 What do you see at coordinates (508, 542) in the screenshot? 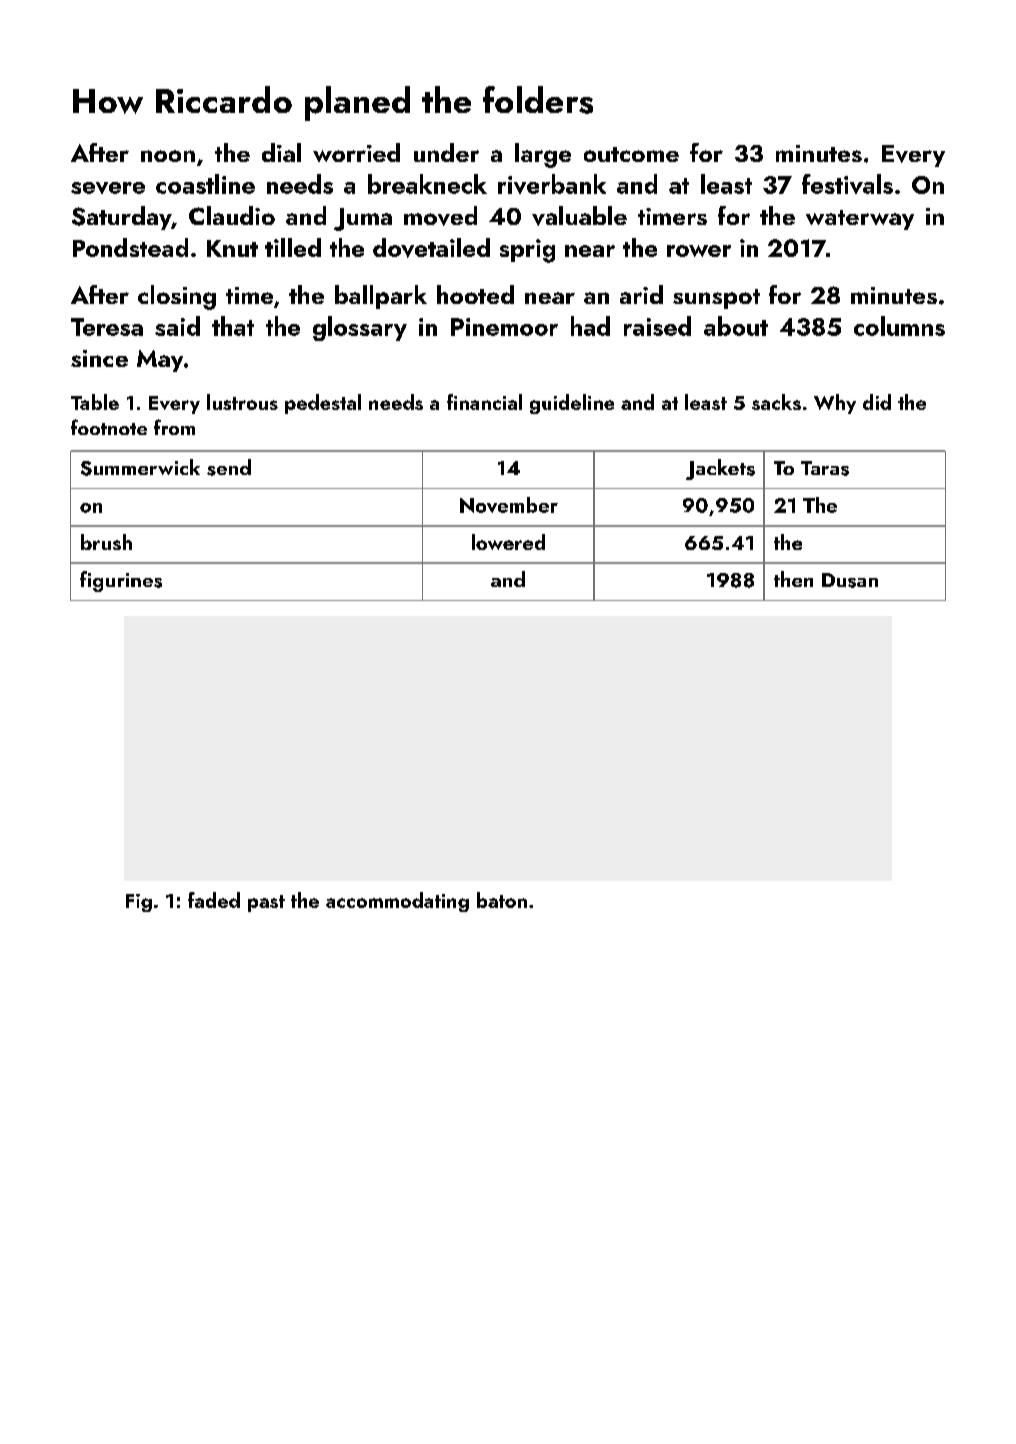
I see `lowered` at bounding box center [508, 542].
